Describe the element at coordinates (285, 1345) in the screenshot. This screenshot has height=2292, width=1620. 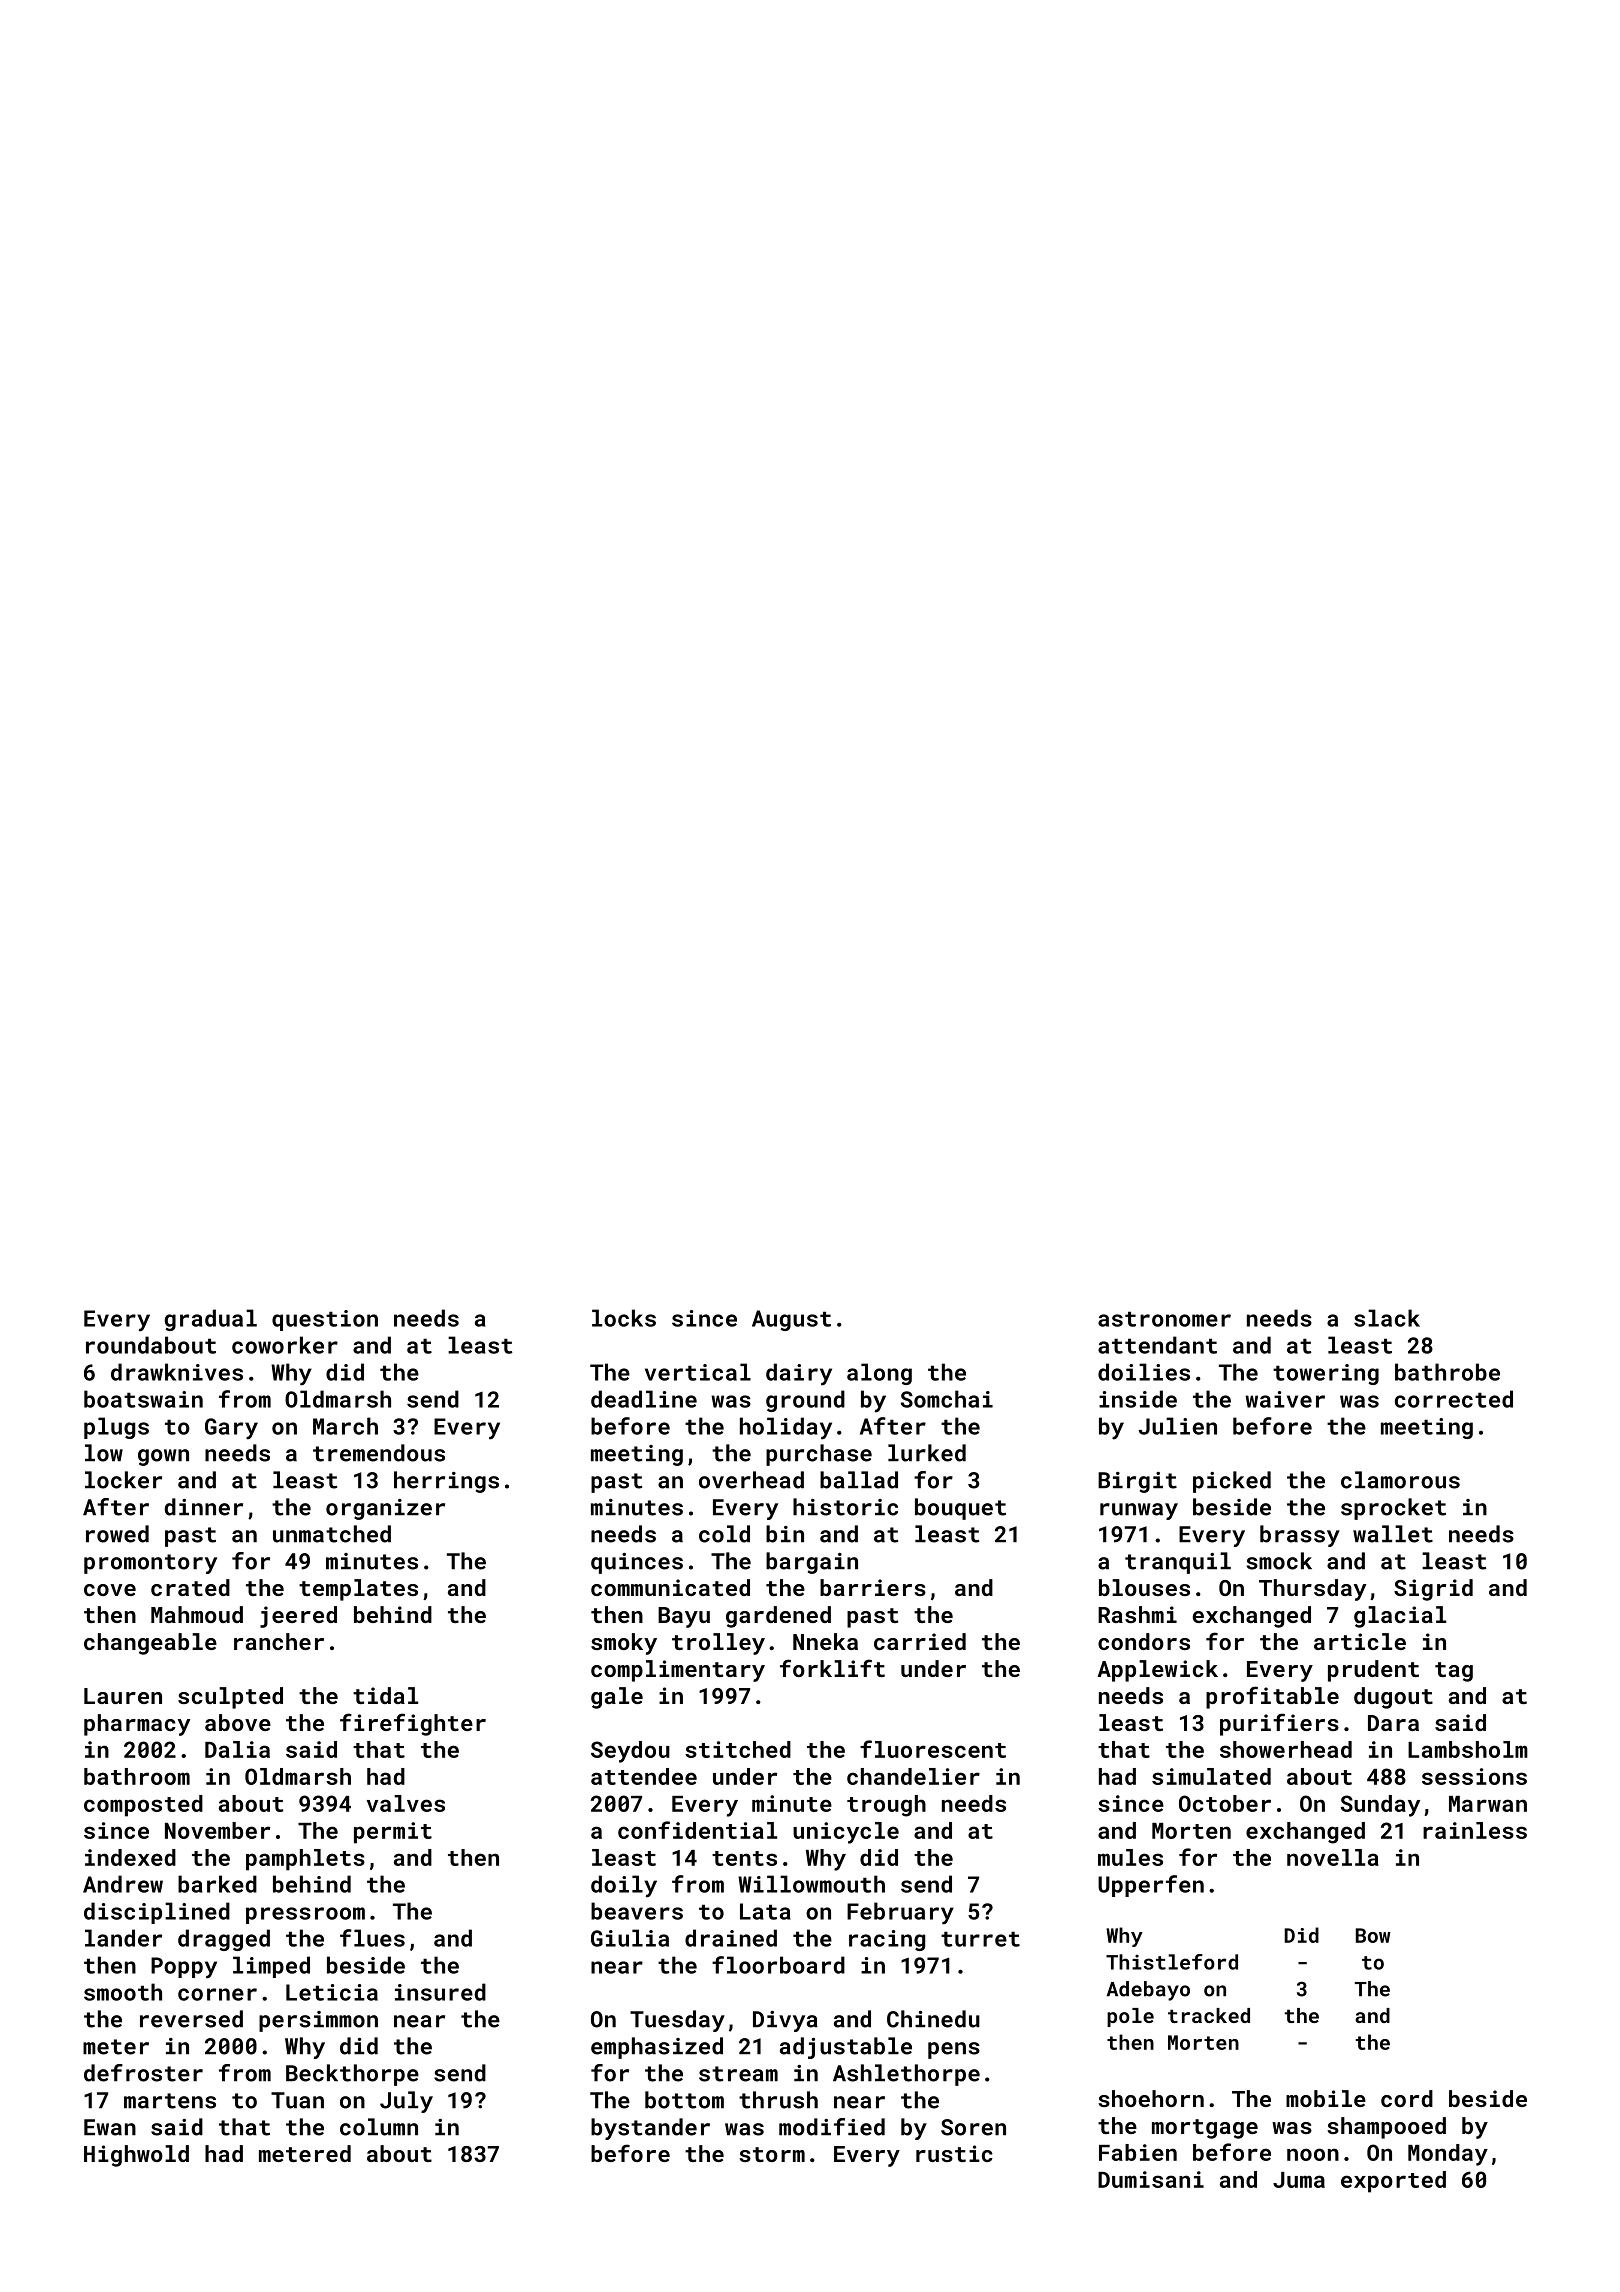
I see `coworker` at that location.
